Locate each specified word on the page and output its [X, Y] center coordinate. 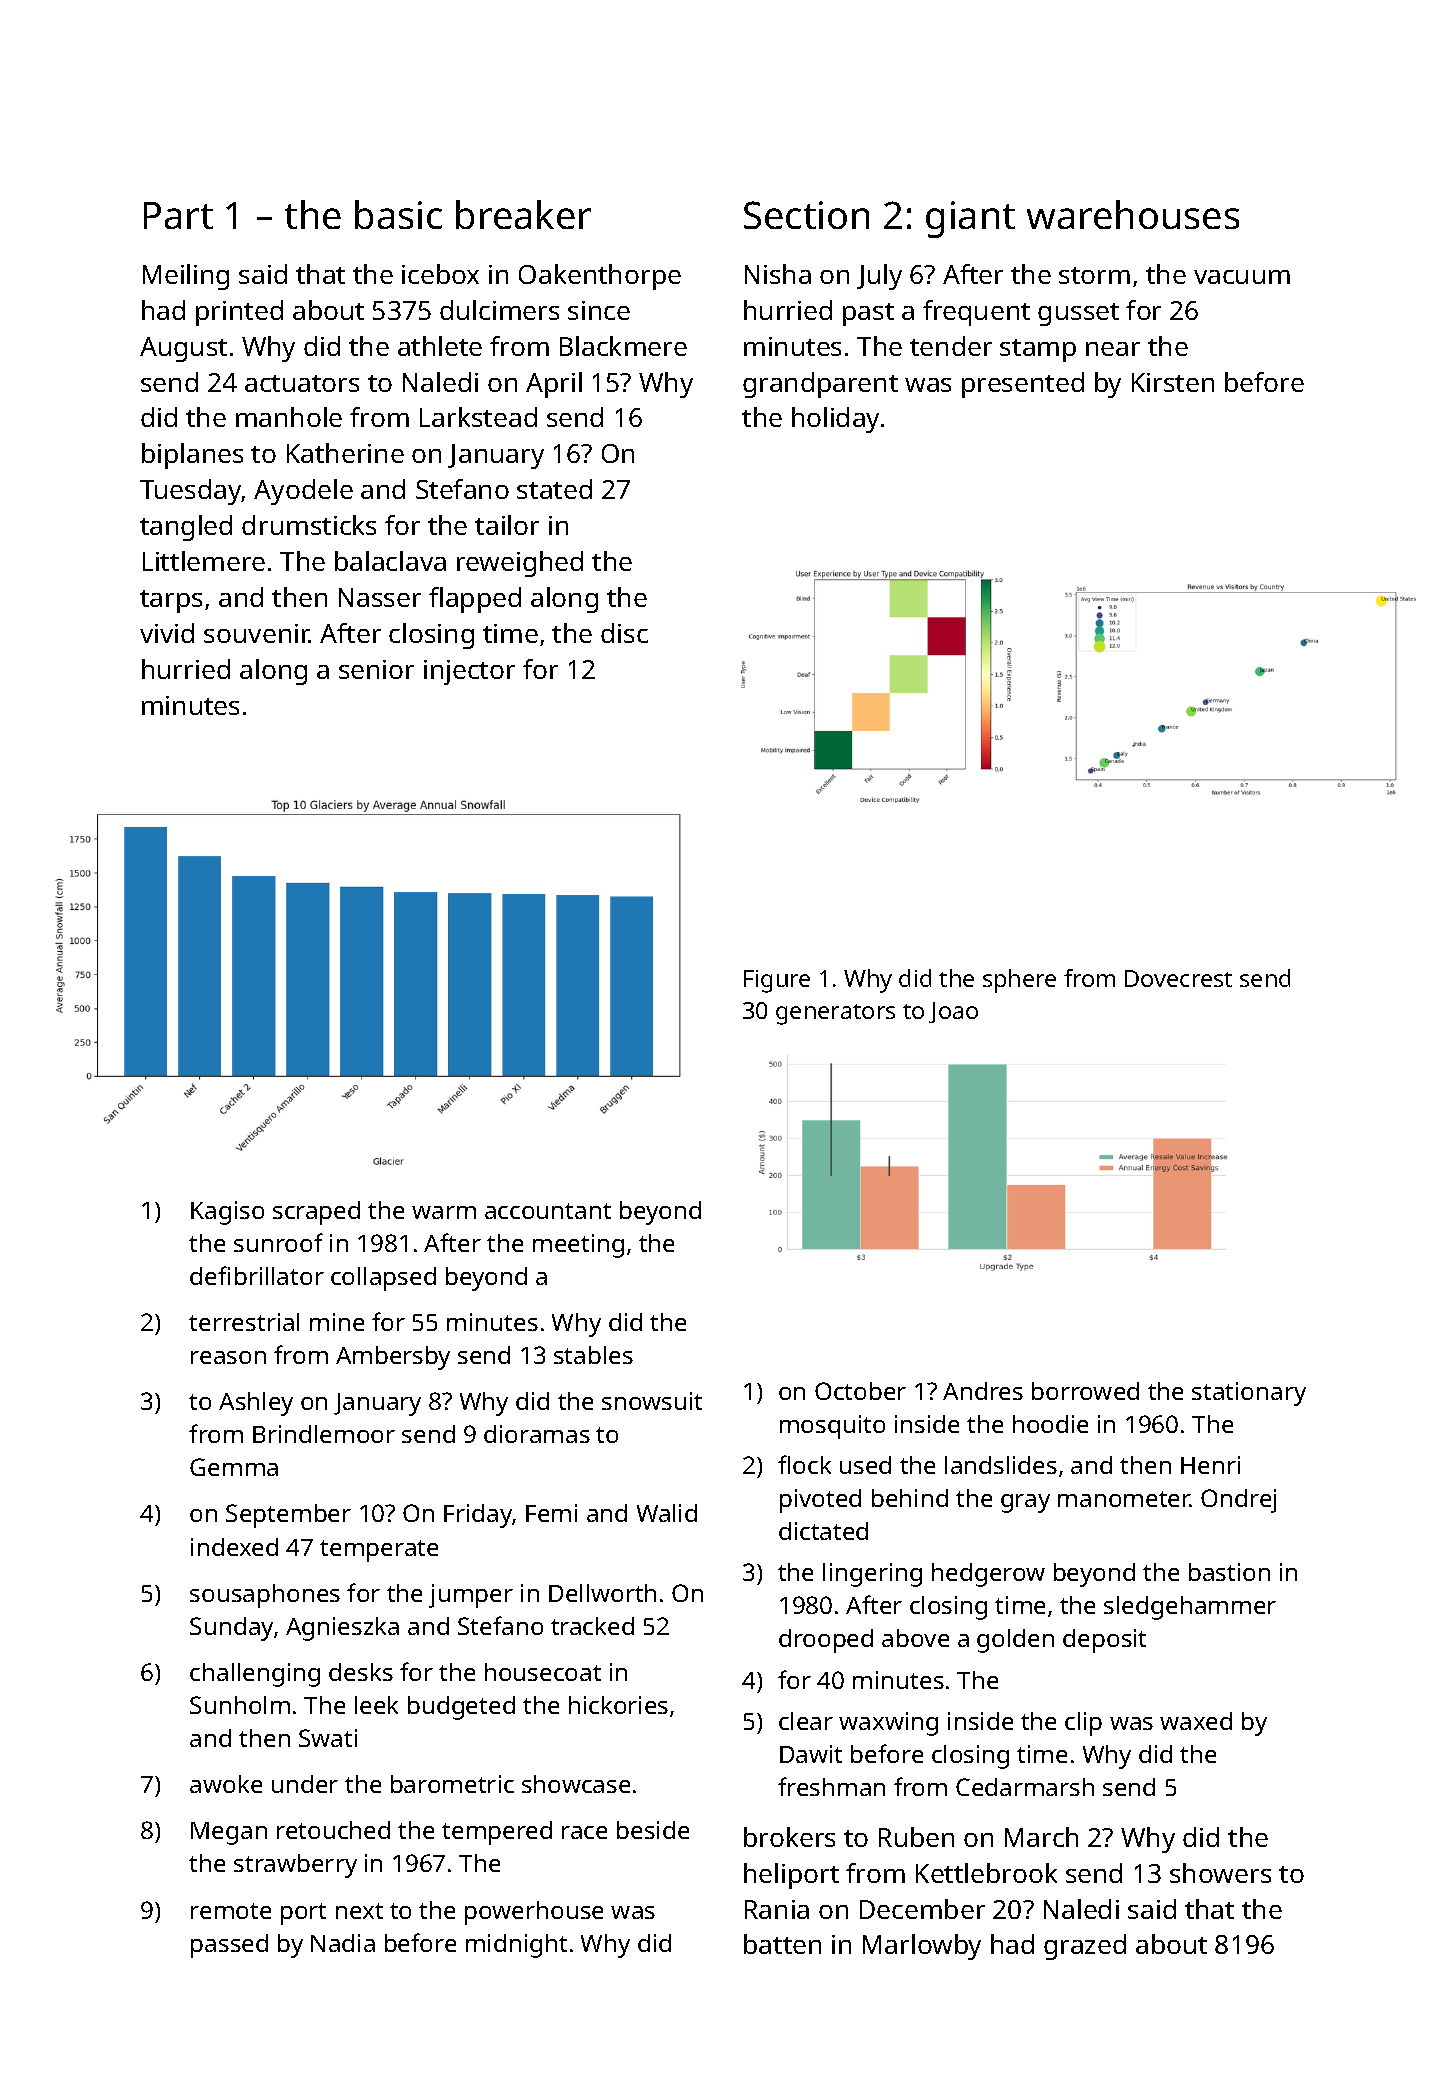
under [305, 1784]
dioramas [537, 1434]
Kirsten [1173, 382]
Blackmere [623, 346]
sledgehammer [1190, 1608]
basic [398, 214]
